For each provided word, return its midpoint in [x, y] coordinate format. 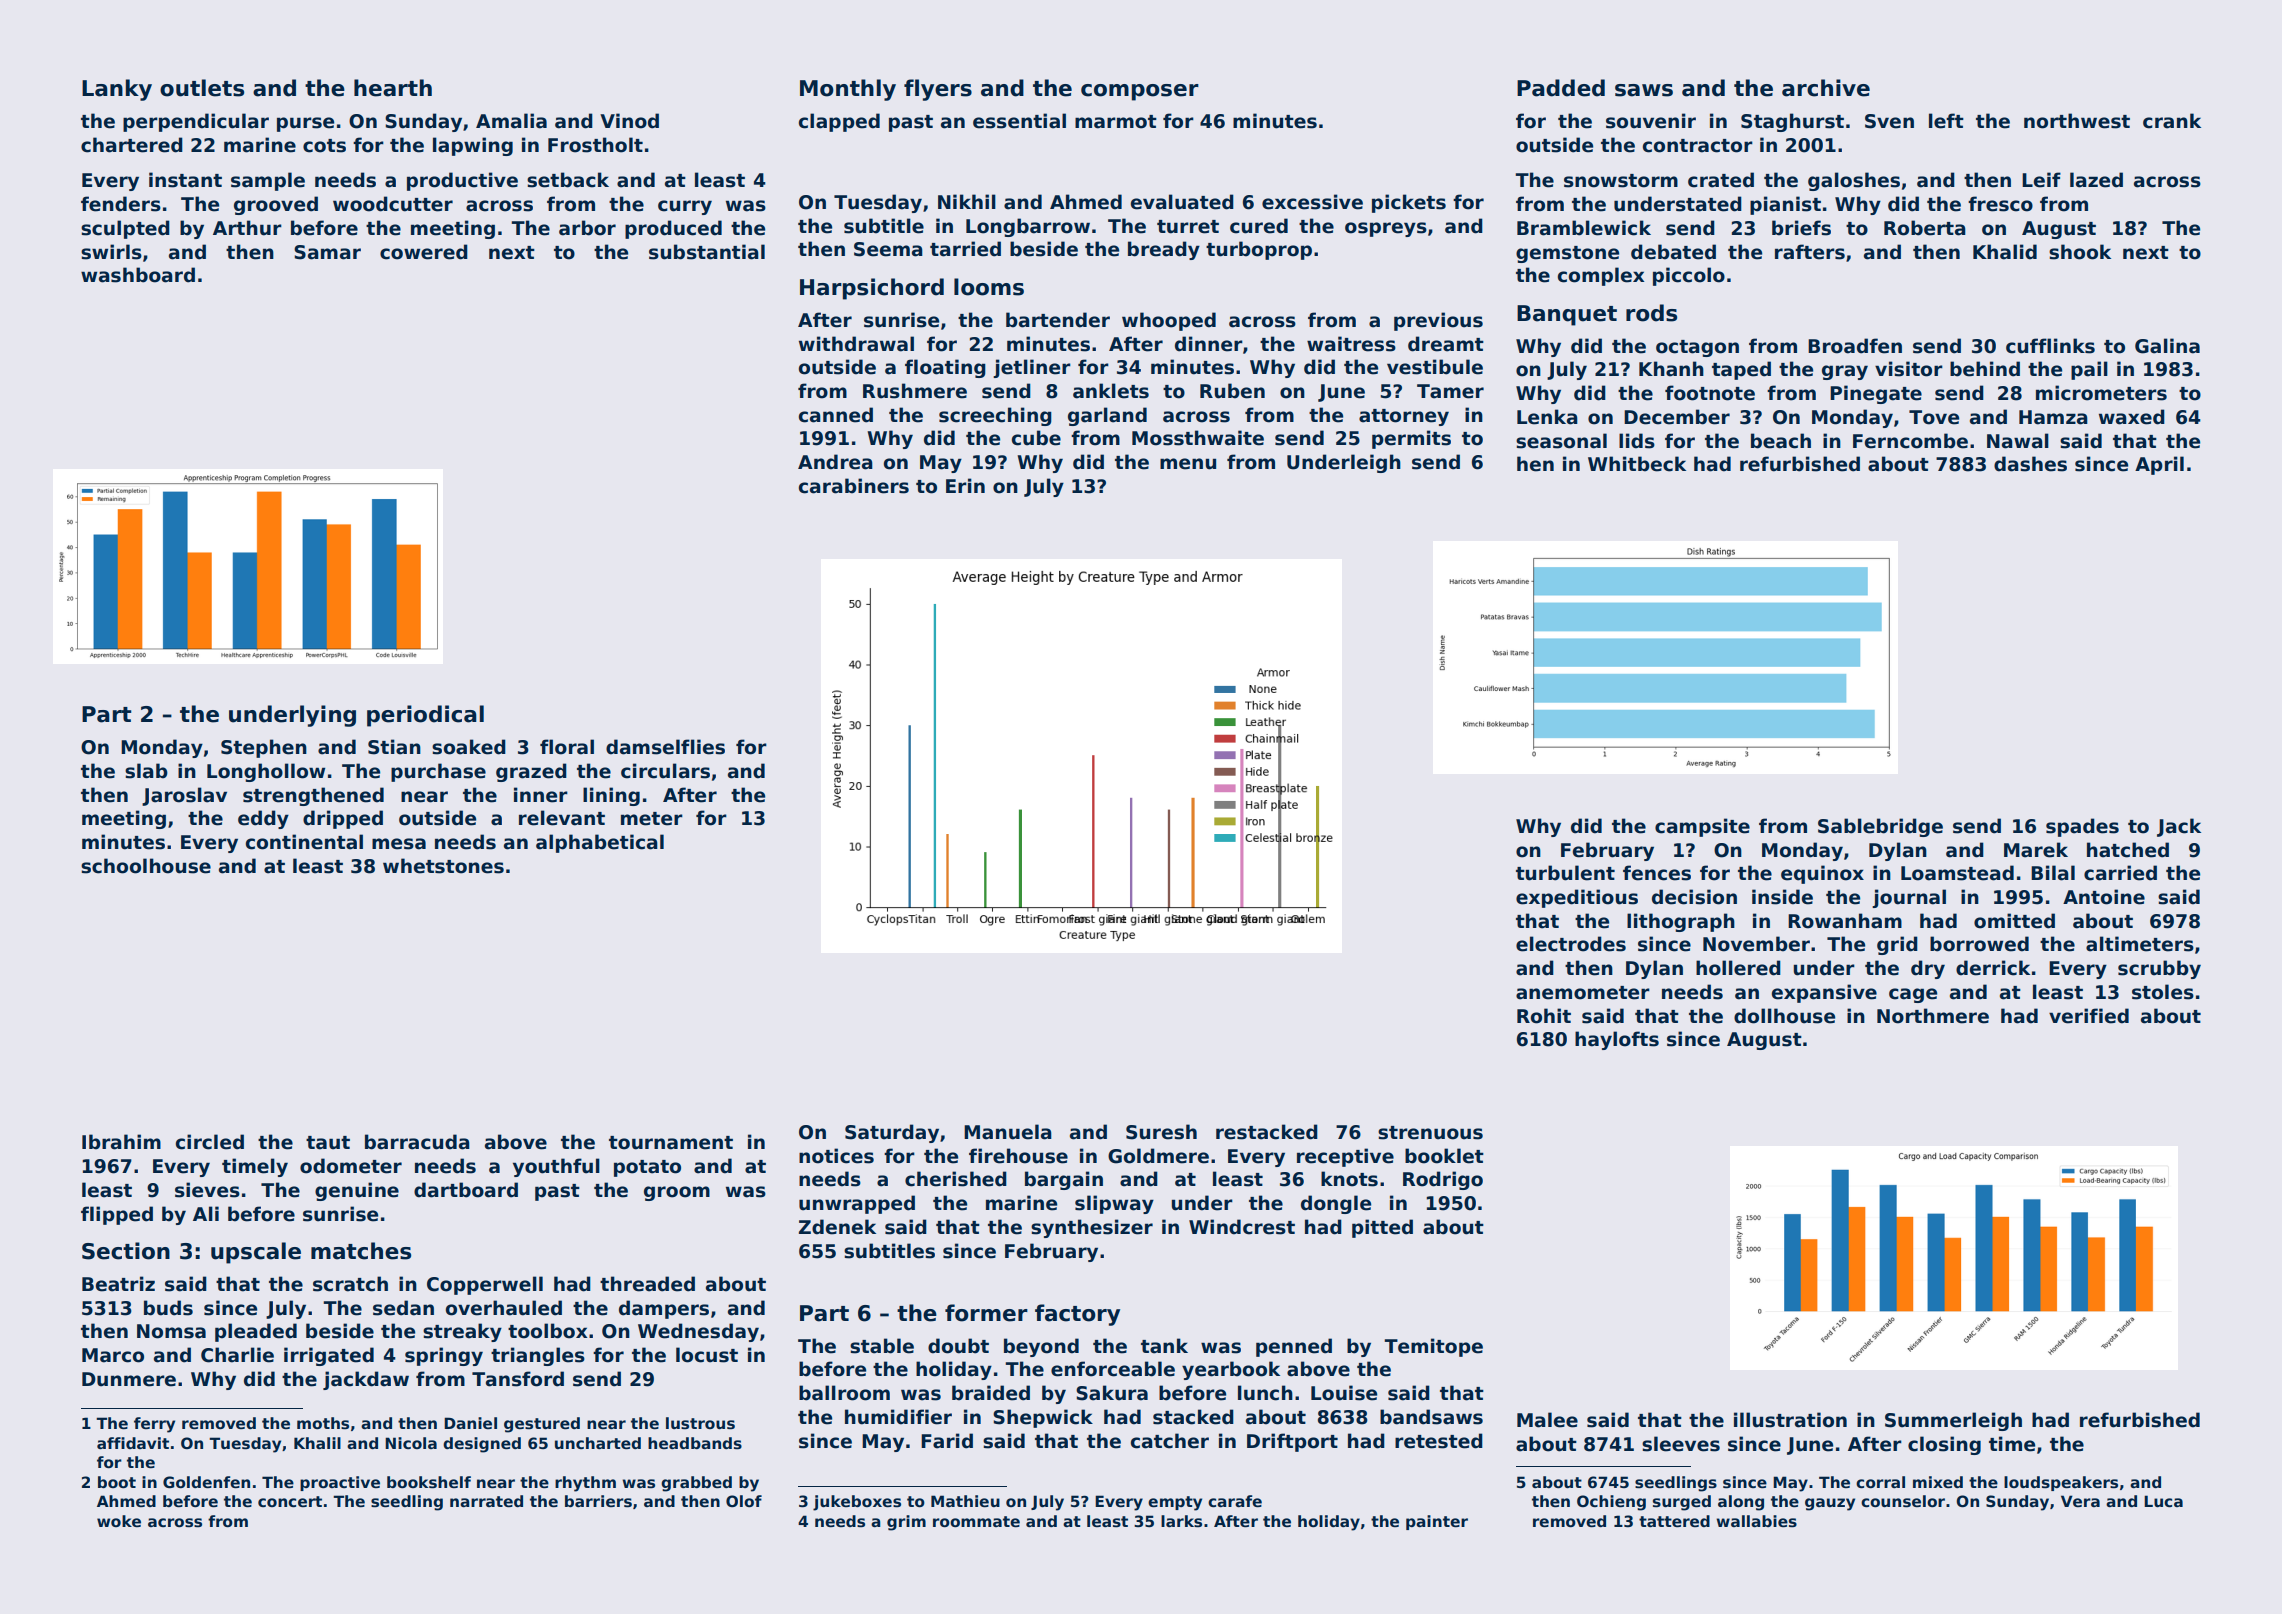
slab [146, 771]
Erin [965, 485]
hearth [393, 88]
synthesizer [1092, 1228]
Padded [1561, 88]
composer [1140, 92]
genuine [357, 1191]
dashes [2030, 464]
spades [2082, 827]
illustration [1790, 1420]
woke [119, 1521]
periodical [425, 716]
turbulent [1565, 873]
